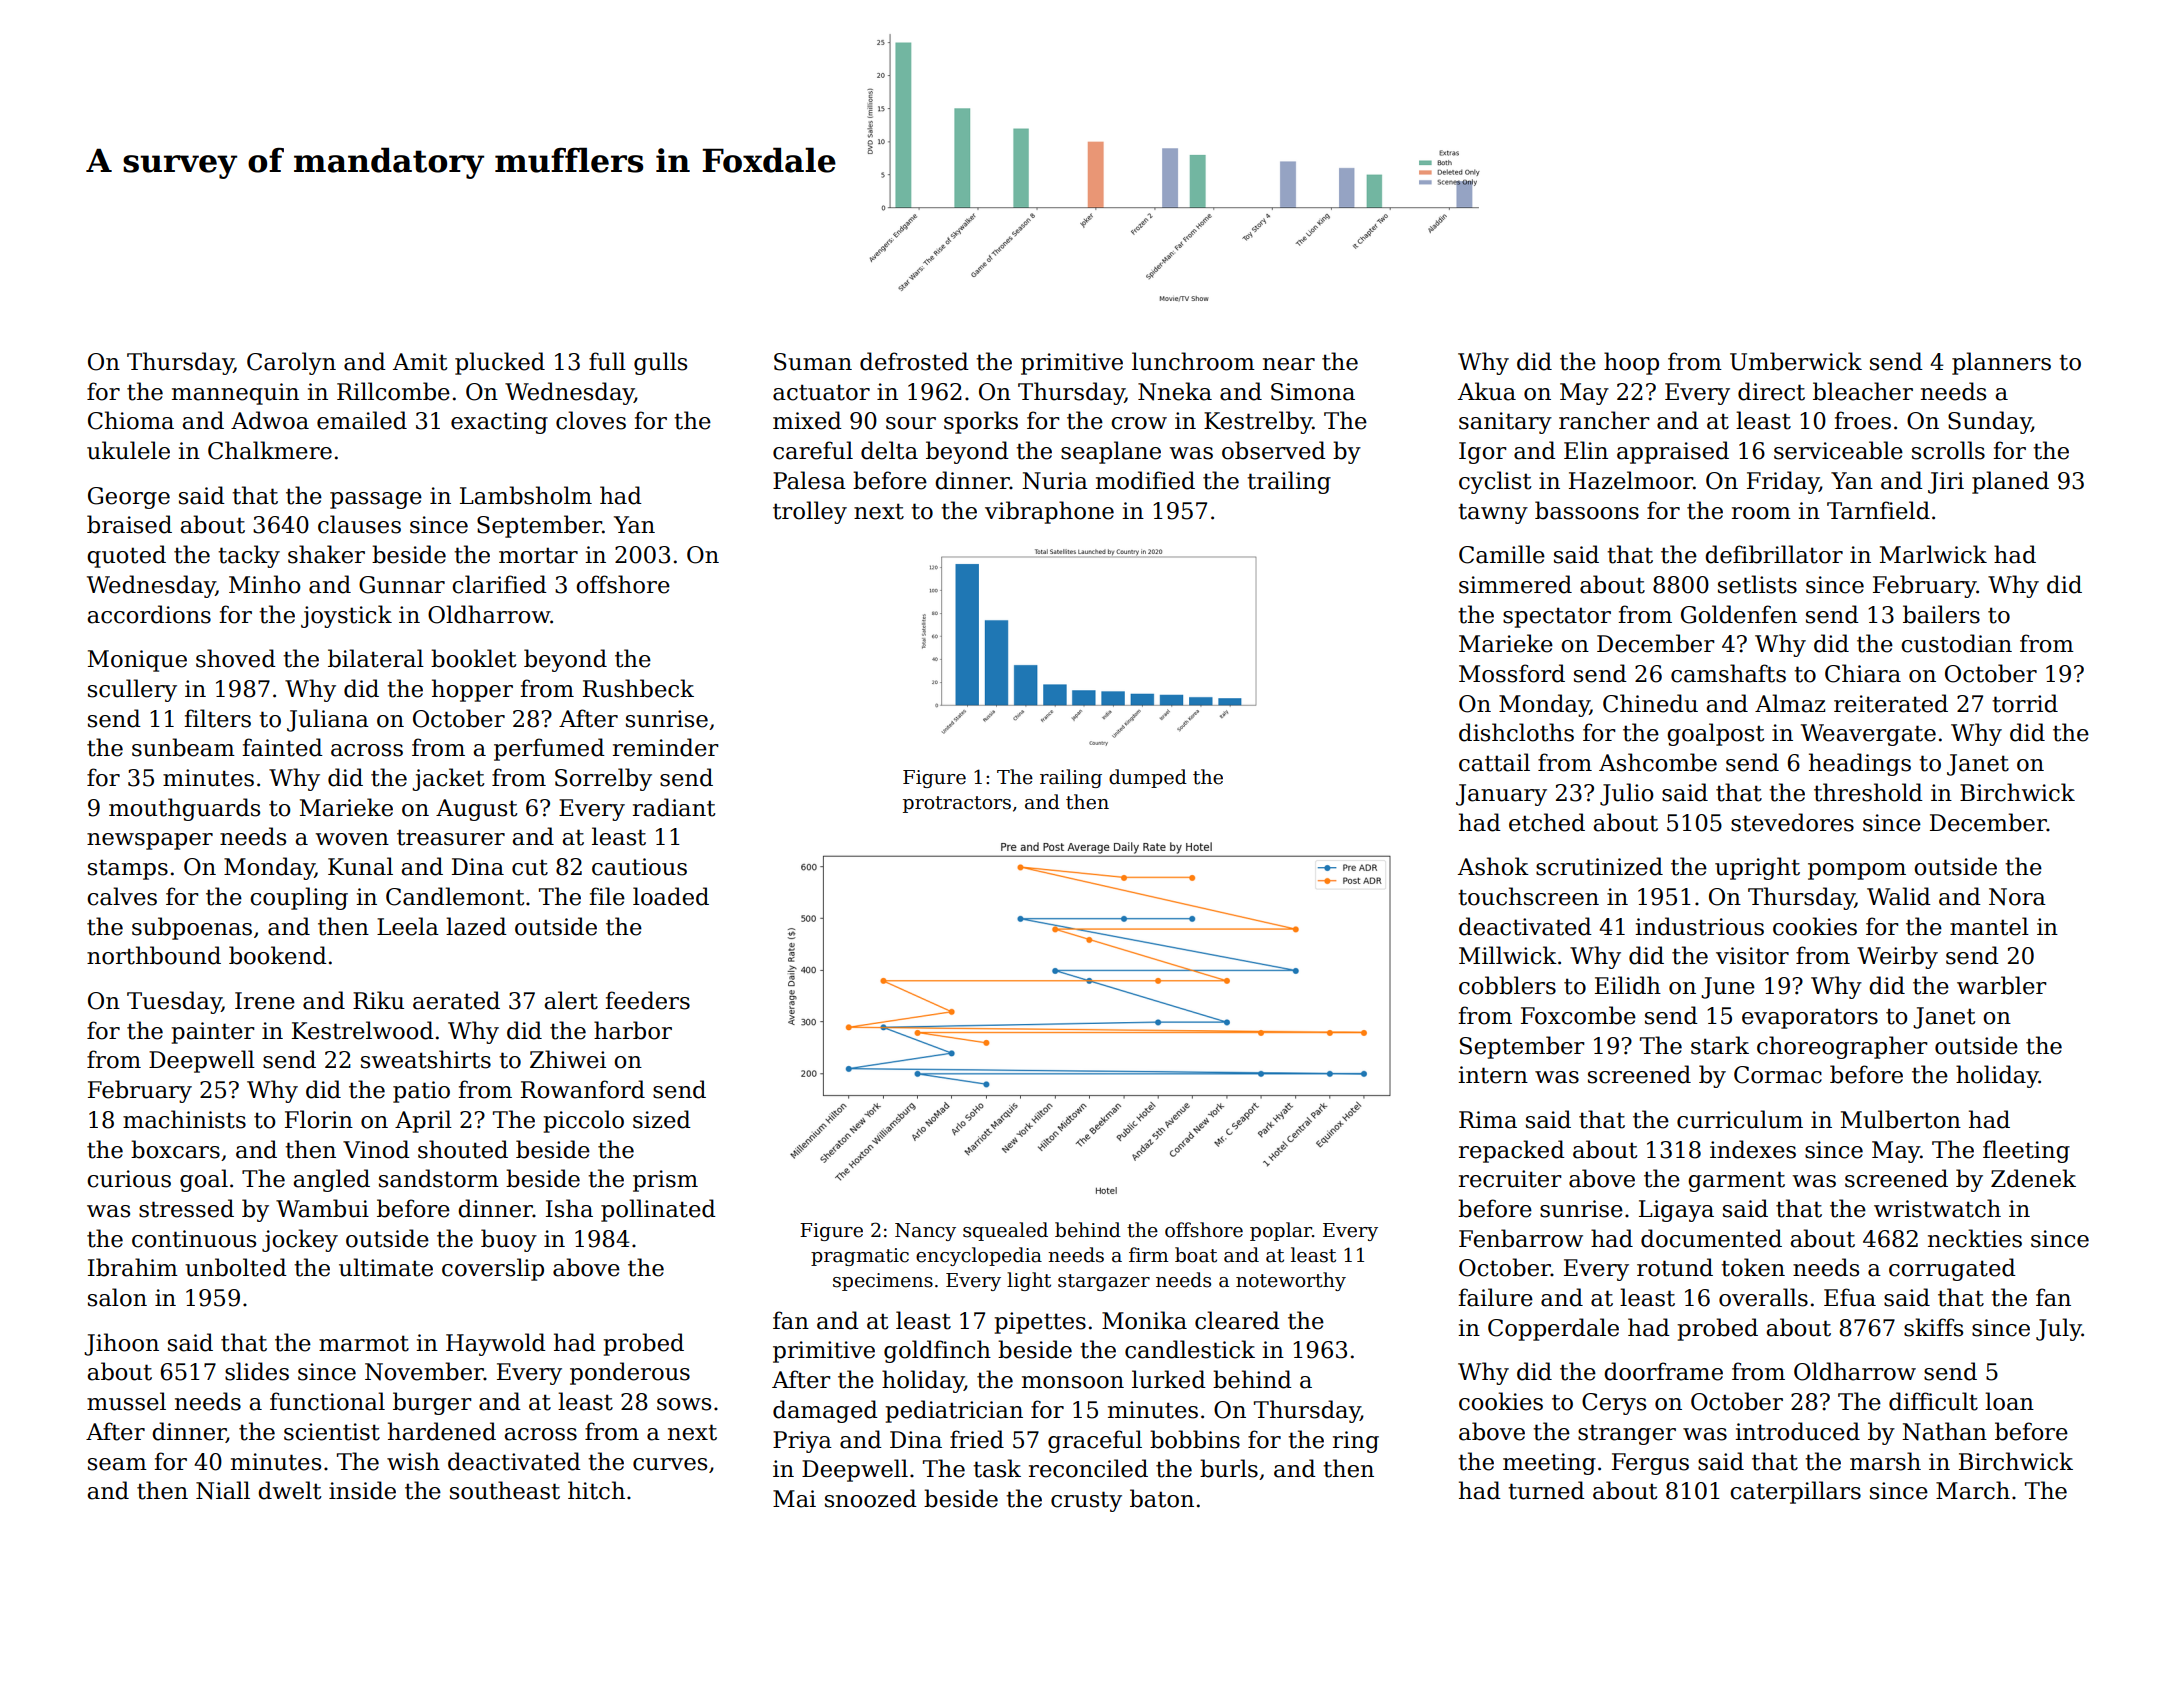 The width and height of the page is (2178, 1683). Describe the element at coordinates (607, 361) in the page. I see `full` at that location.
